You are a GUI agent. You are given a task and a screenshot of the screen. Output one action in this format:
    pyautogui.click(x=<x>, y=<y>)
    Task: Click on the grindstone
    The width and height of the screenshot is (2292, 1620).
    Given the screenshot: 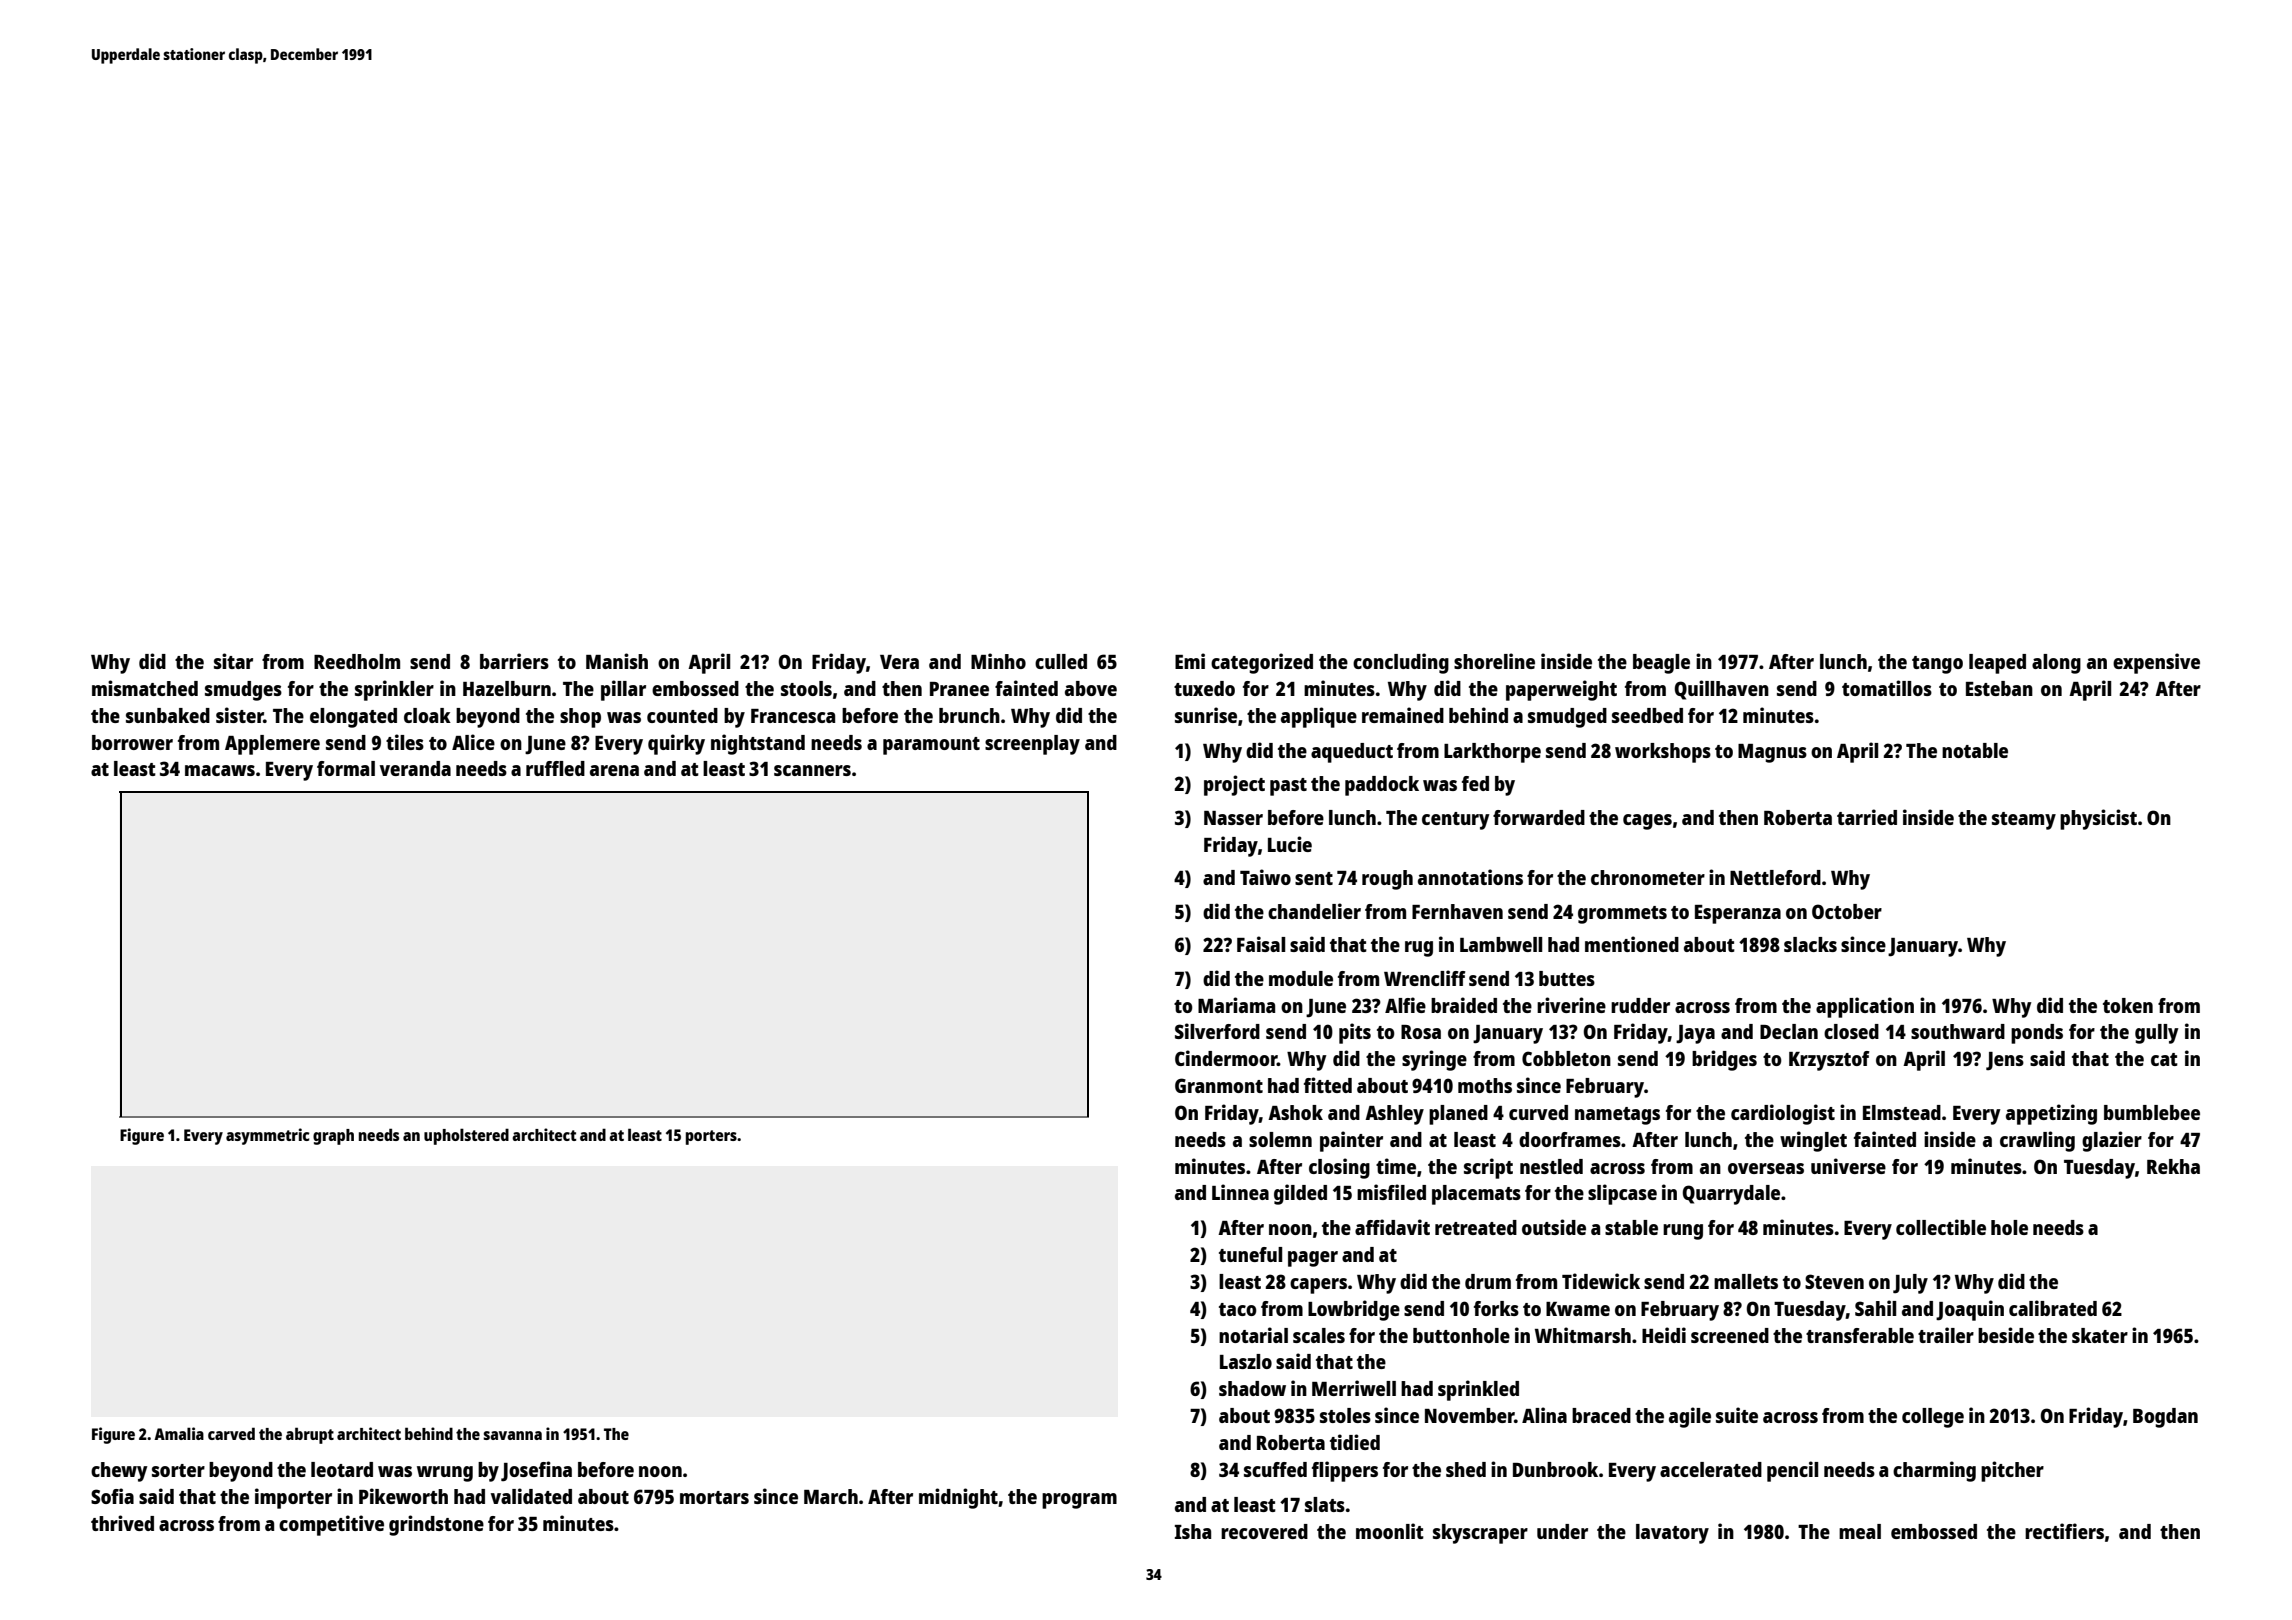 What is the action you would take?
    pyautogui.click(x=436, y=1525)
